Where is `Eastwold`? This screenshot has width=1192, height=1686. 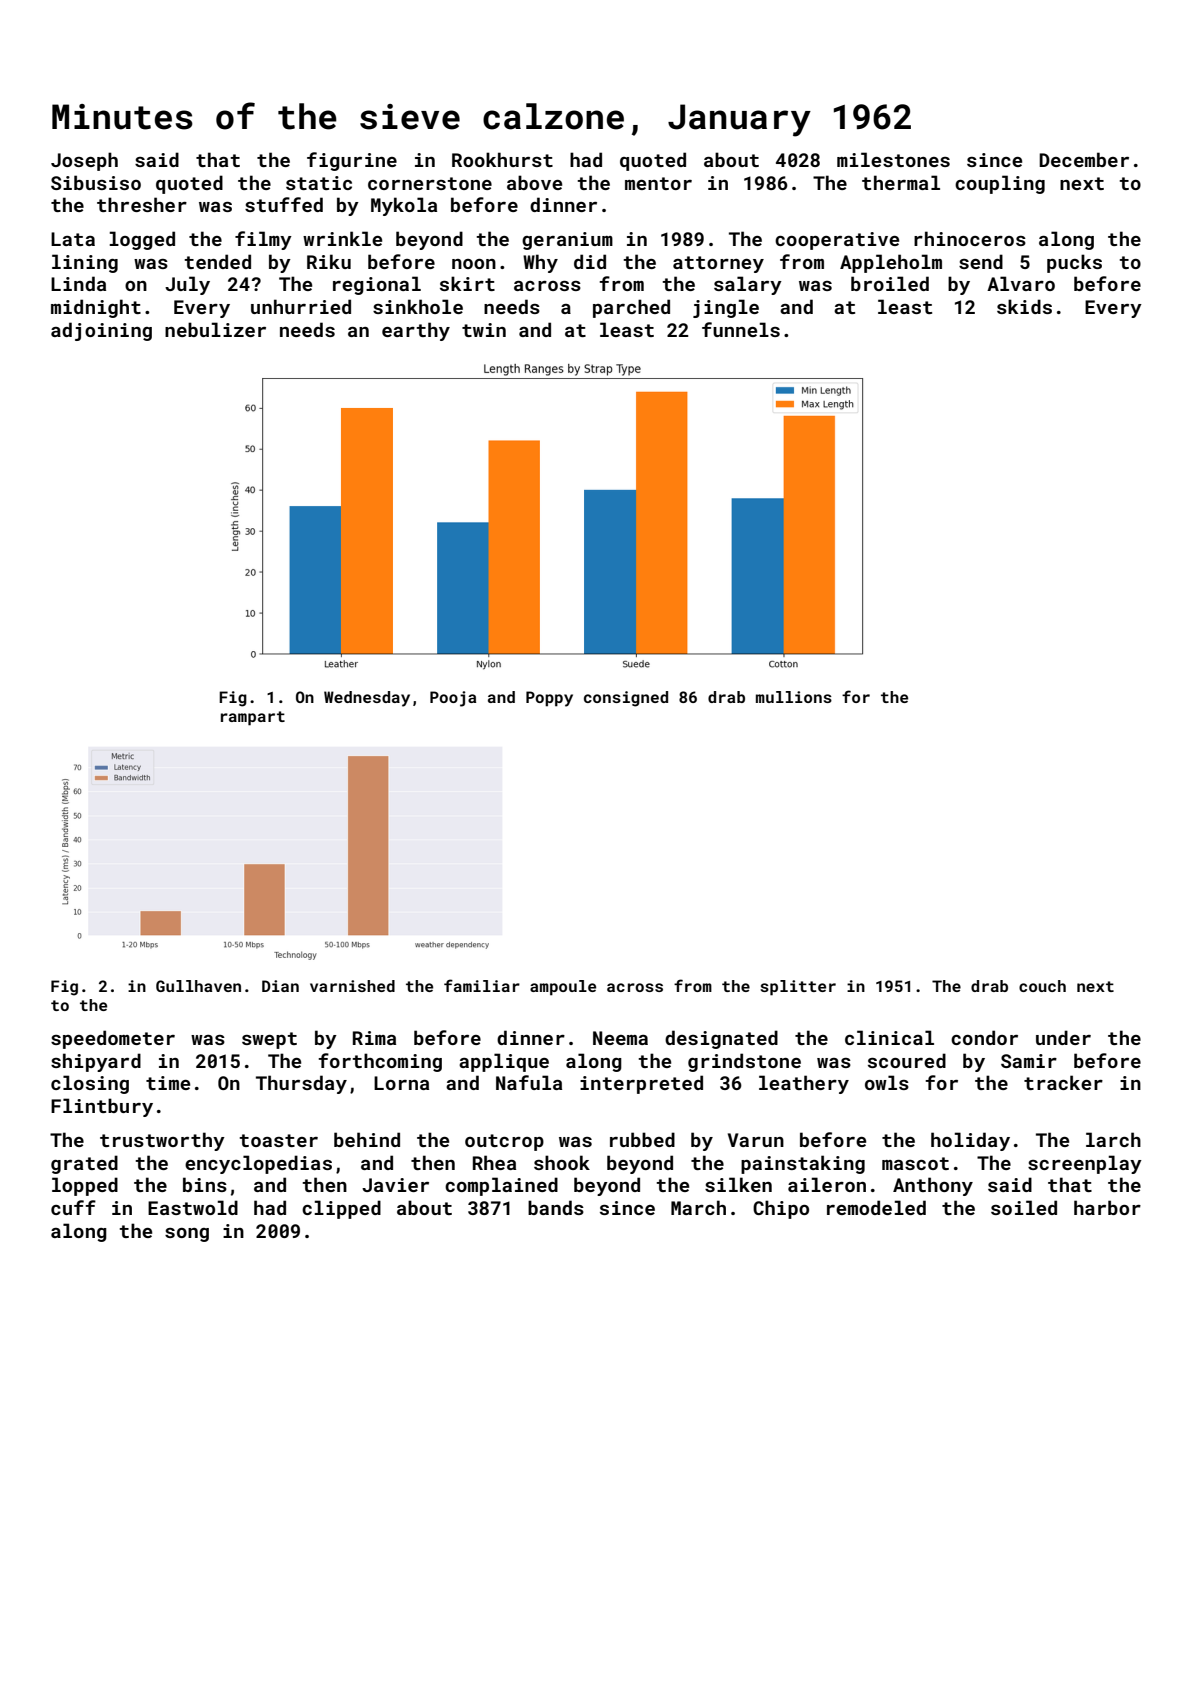
Eastwold is located at coordinates (193, 1207).
